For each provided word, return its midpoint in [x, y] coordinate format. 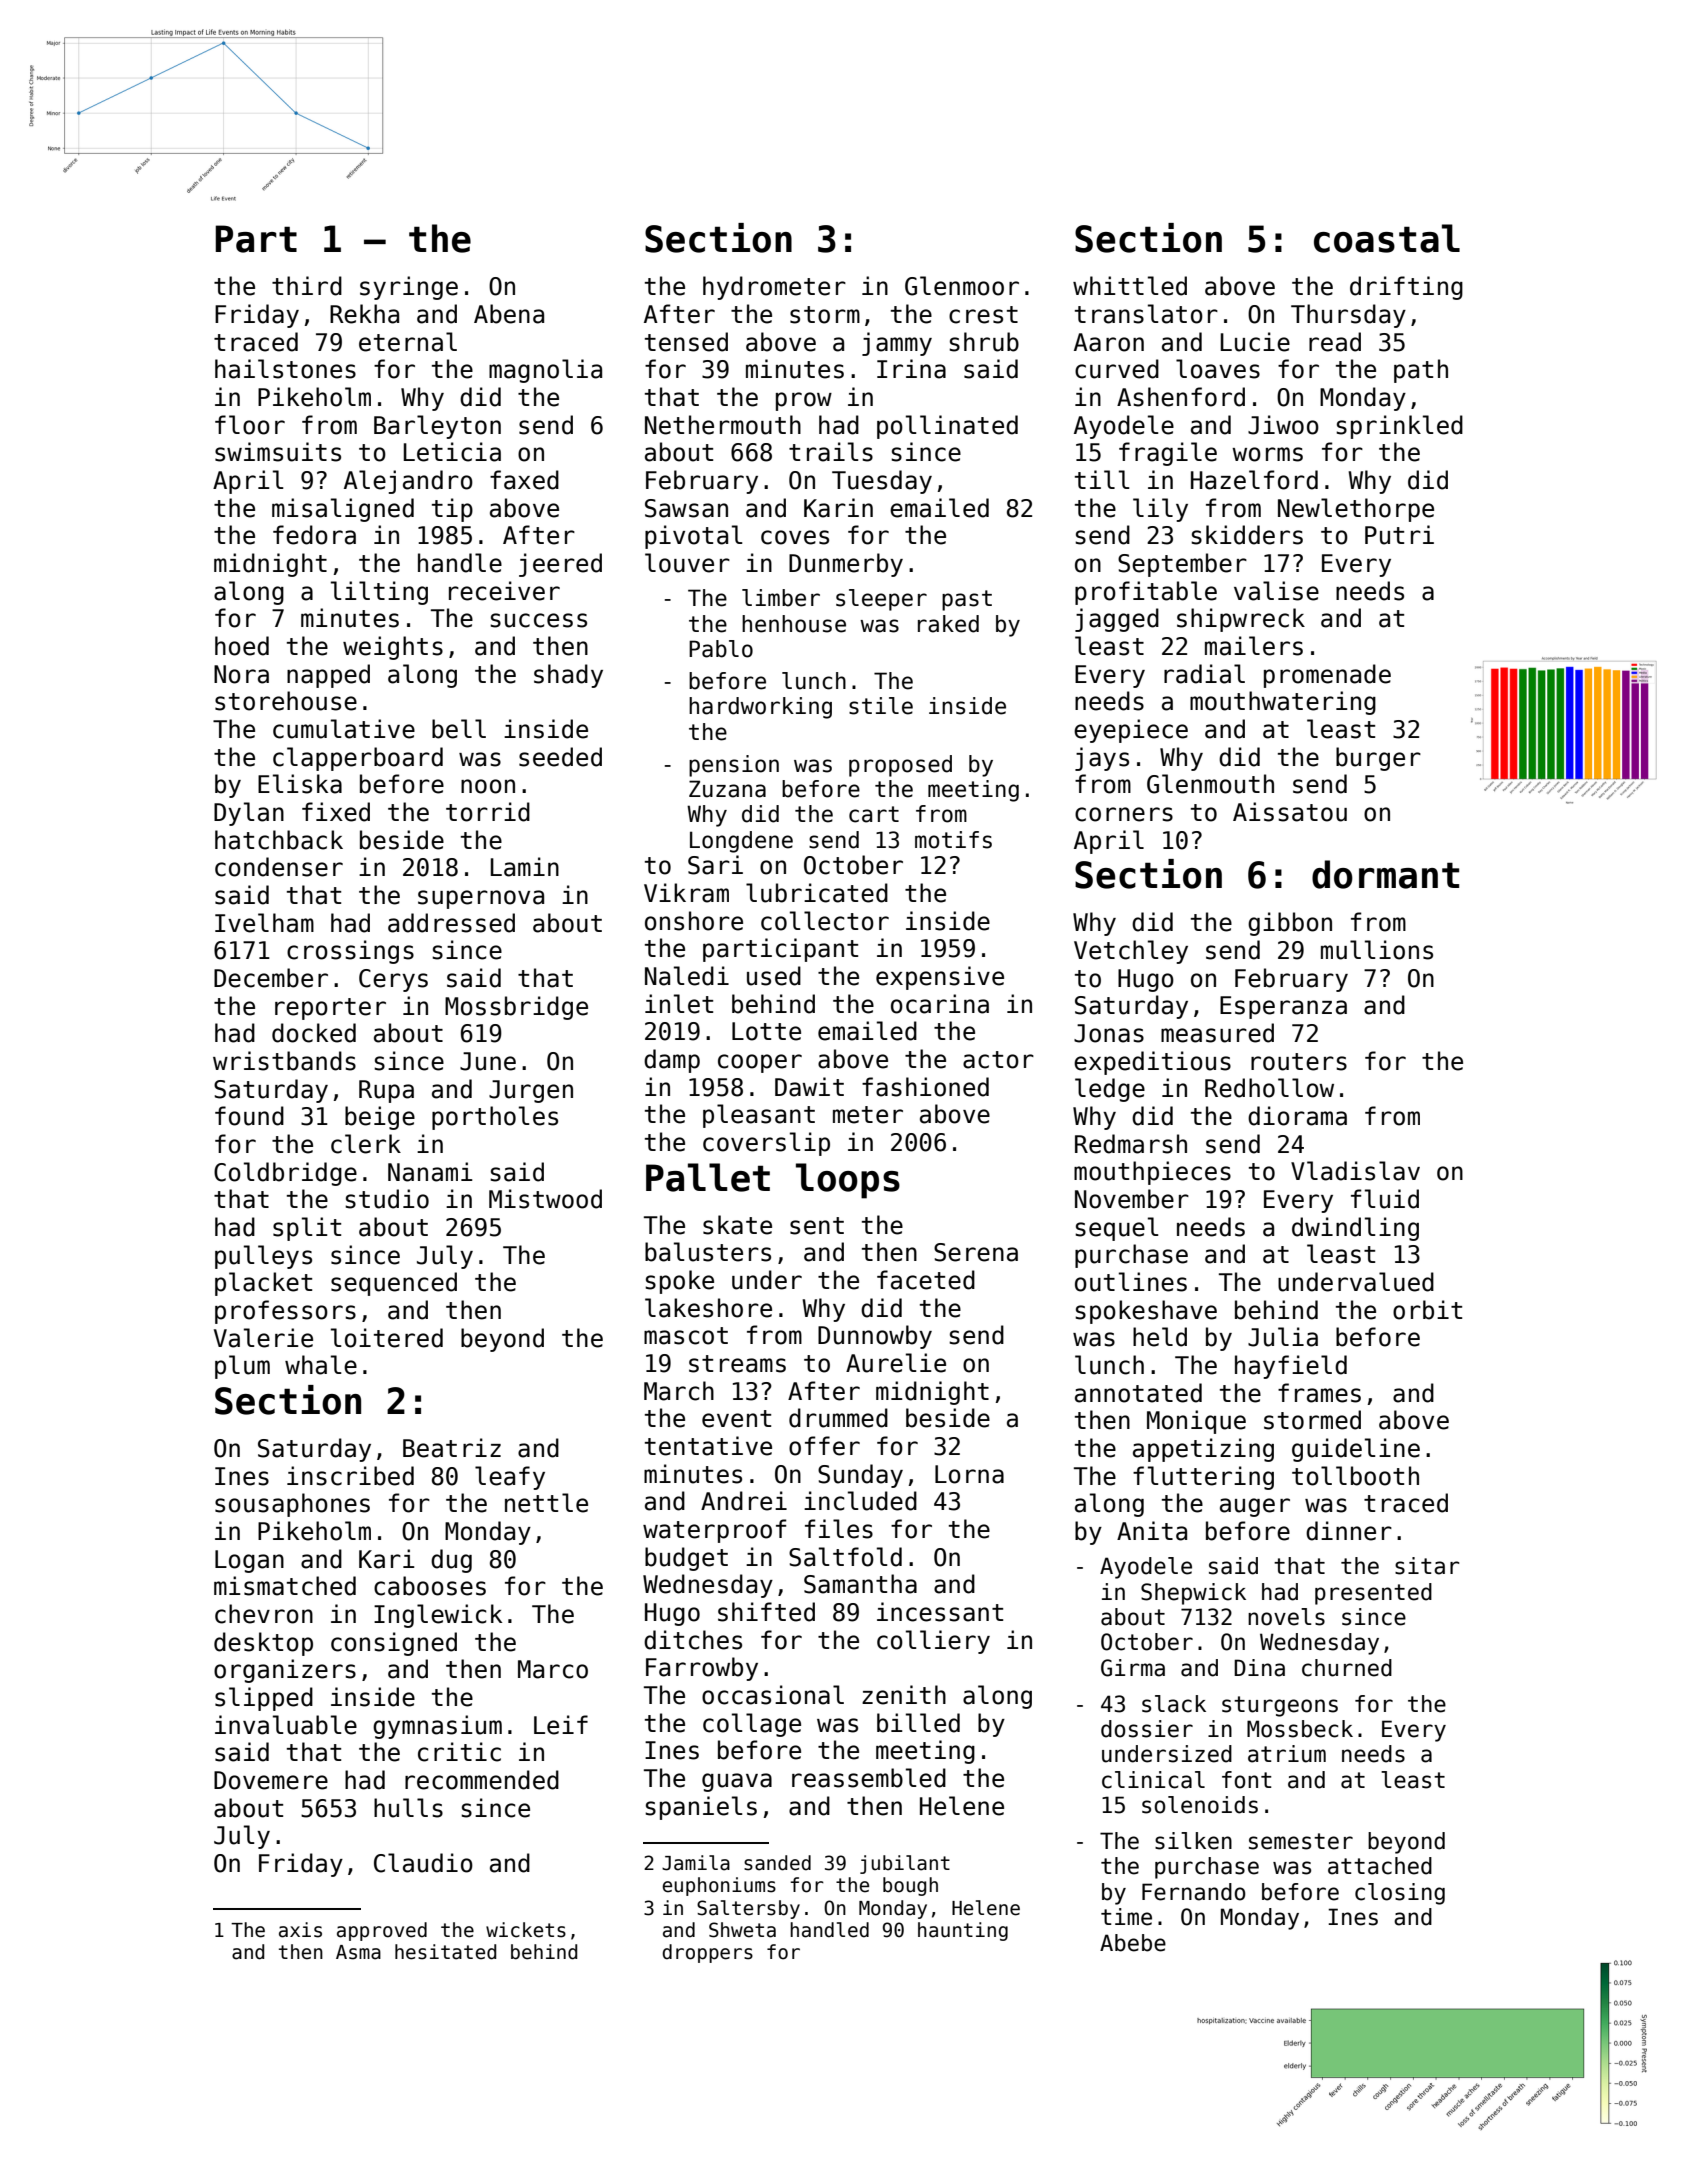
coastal [1387, 238]
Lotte [766, 1031]
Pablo [721, 649]
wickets [526, 1930]
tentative [708, 1446]
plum [242, 1367]
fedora [314, 535]
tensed [686, 342]
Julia [1283, 1337]
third [307, 286]
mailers [1254, 646]
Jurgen [531, 1091]
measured [1217, 1033]
